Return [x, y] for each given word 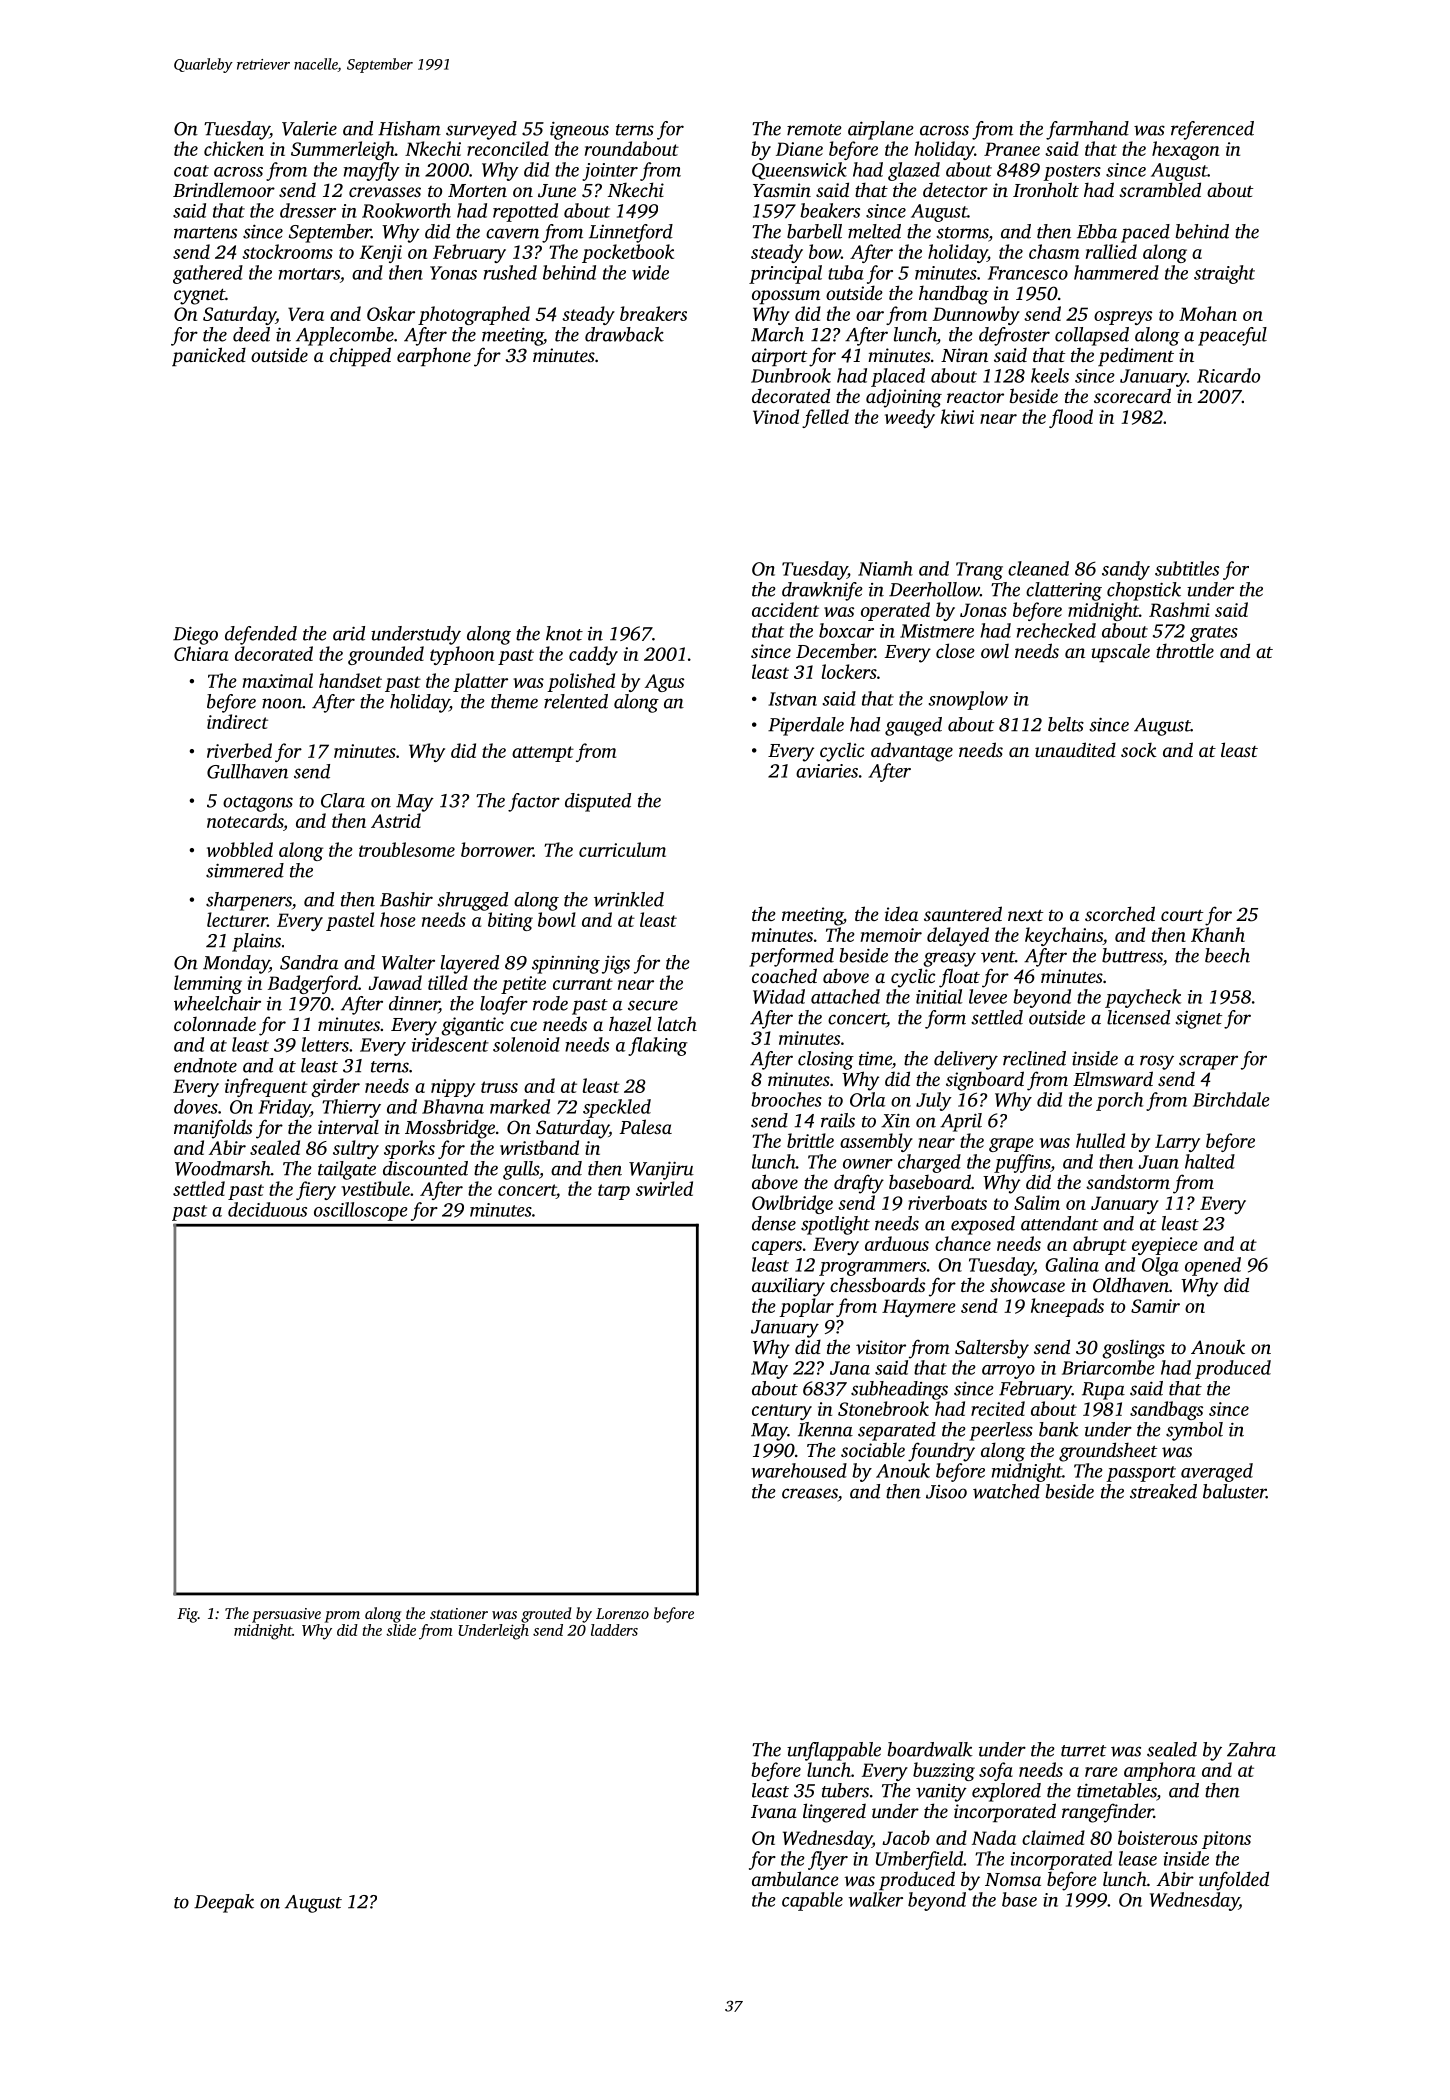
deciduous [267, 1209]
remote [814, 130]
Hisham [409, 128]
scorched [1120, 913]
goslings [1133, 1349]
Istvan [792, 699]
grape [1011, 1145]
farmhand [1087, 130]
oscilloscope [360, 1211]
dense [774, 1223]
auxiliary [788, 1287]
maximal [278, 680]
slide [401, 1630]
